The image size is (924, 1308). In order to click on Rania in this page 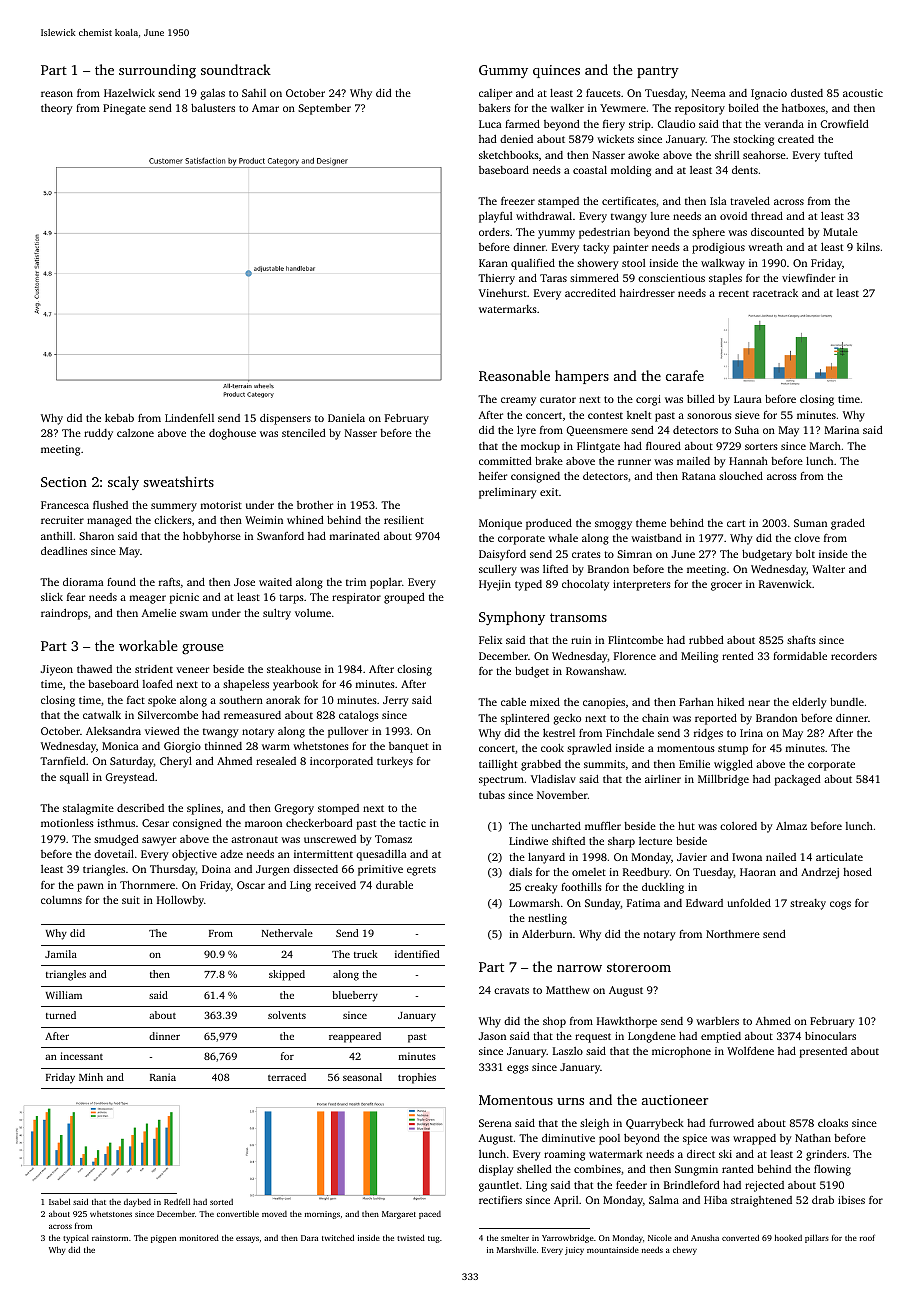, I will do `click(163, 1077)`.
